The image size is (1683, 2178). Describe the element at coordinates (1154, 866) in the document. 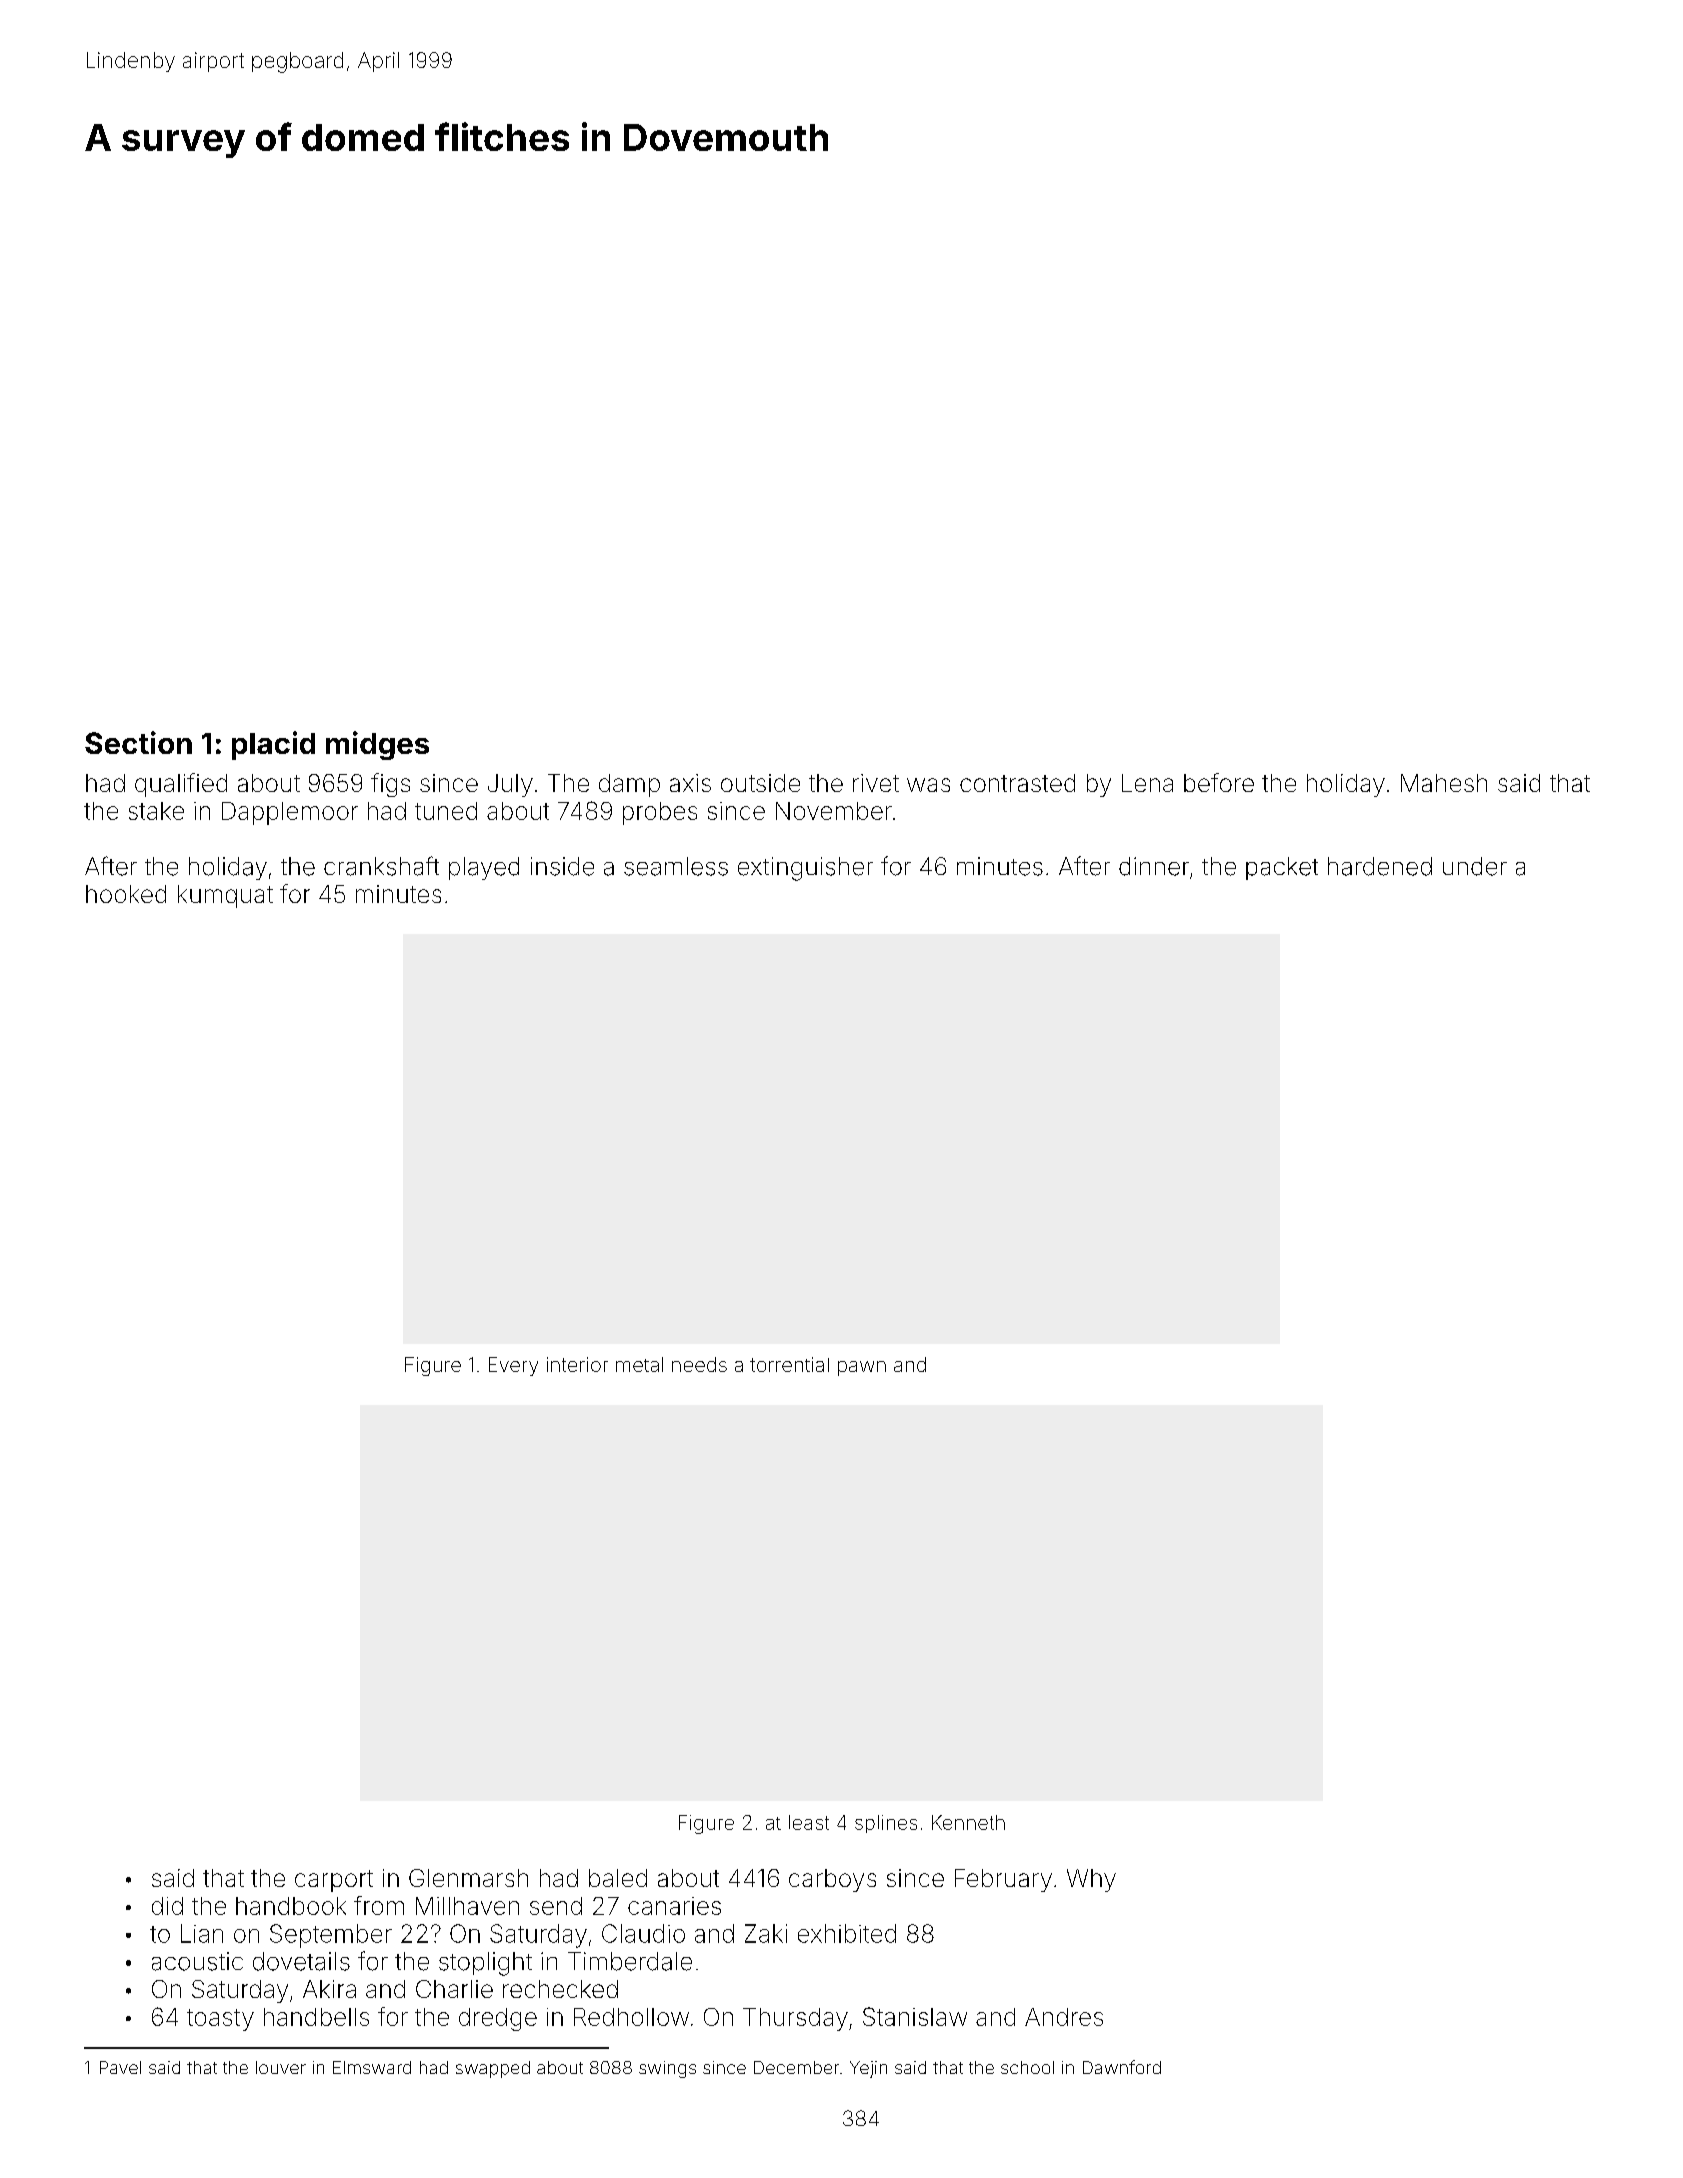

I see `dinner` at that location.
